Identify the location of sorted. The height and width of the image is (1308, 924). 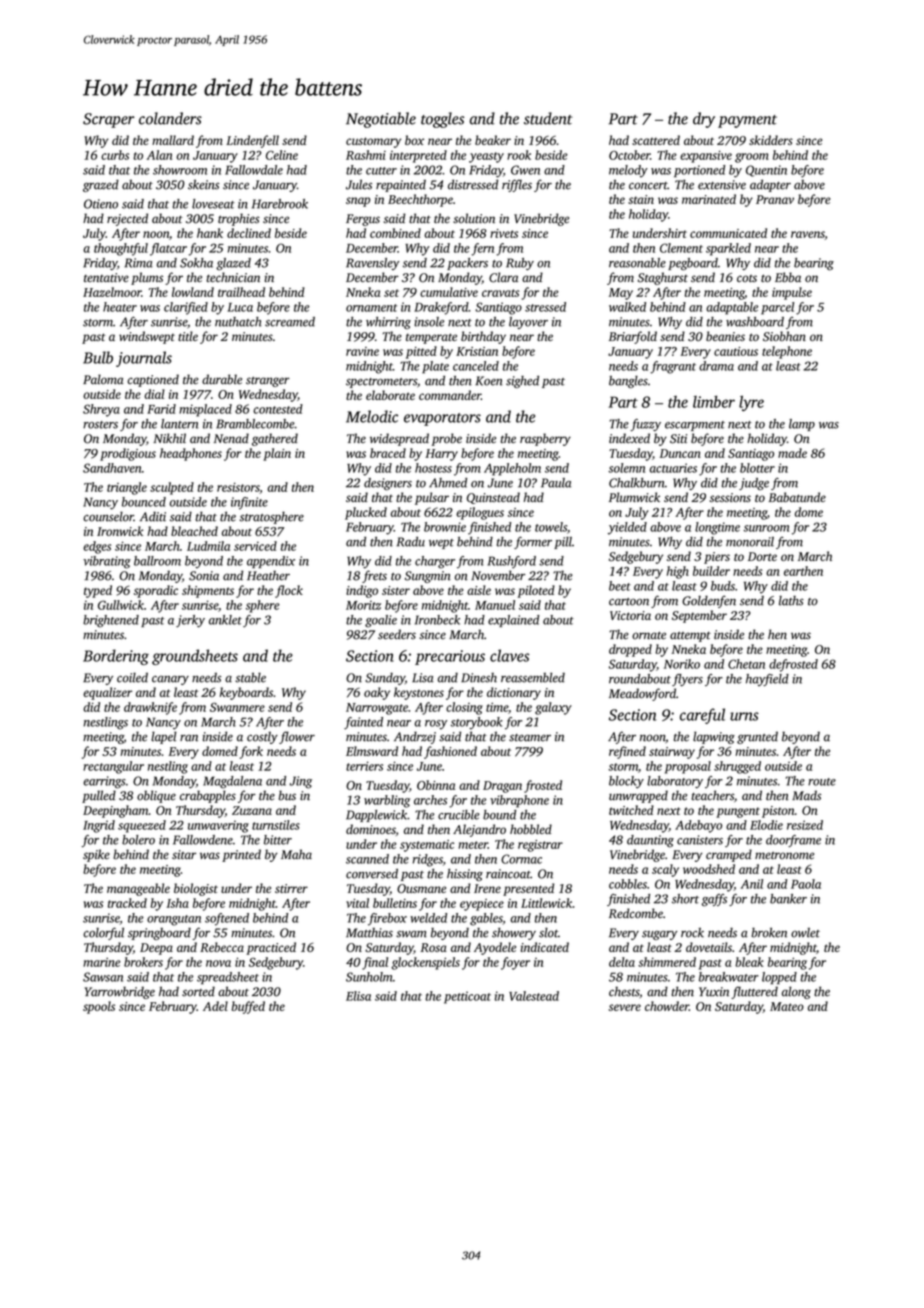
(198, 991).
